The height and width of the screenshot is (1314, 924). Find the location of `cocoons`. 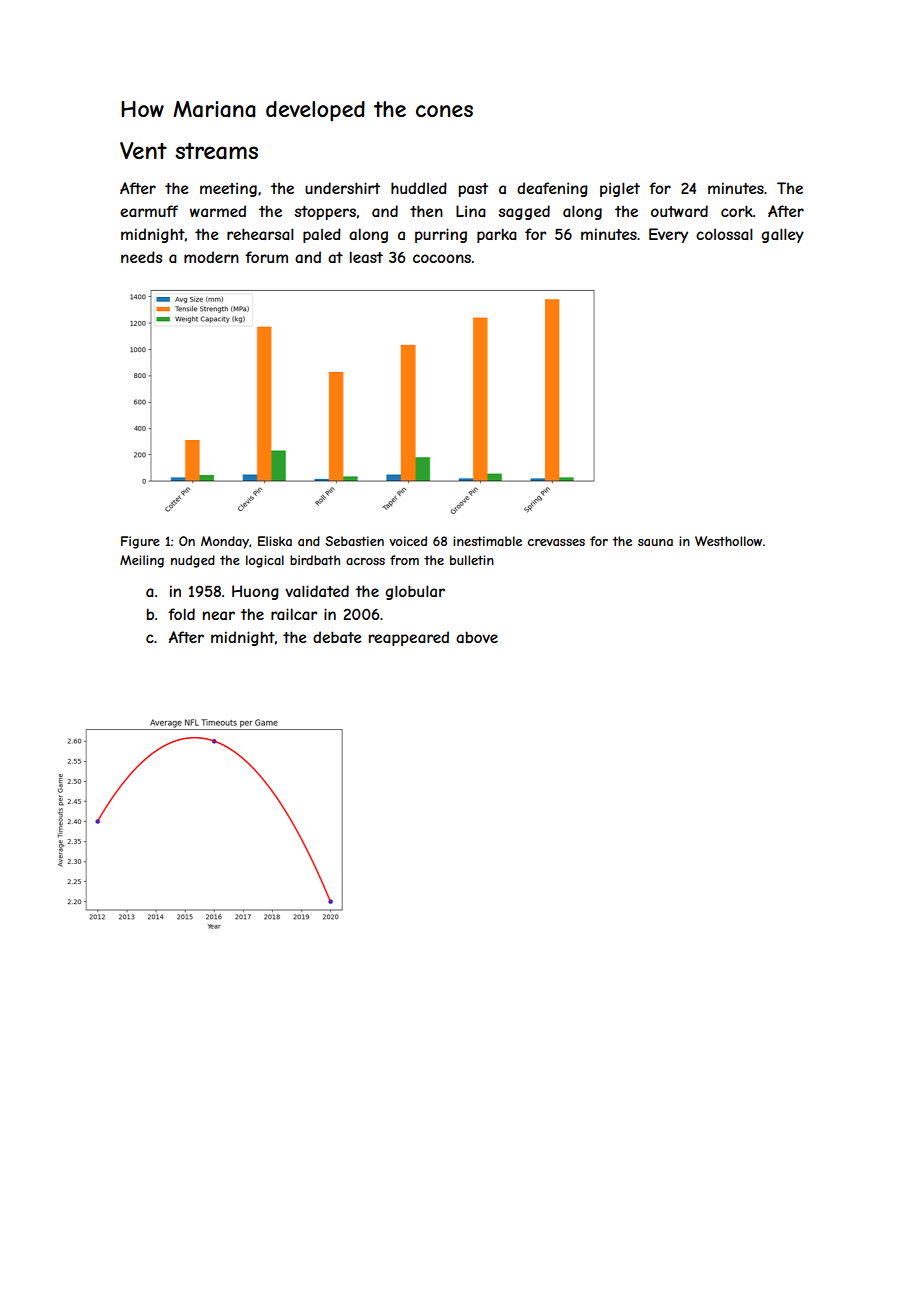

cocoons is located at coordinates (442, 258).
